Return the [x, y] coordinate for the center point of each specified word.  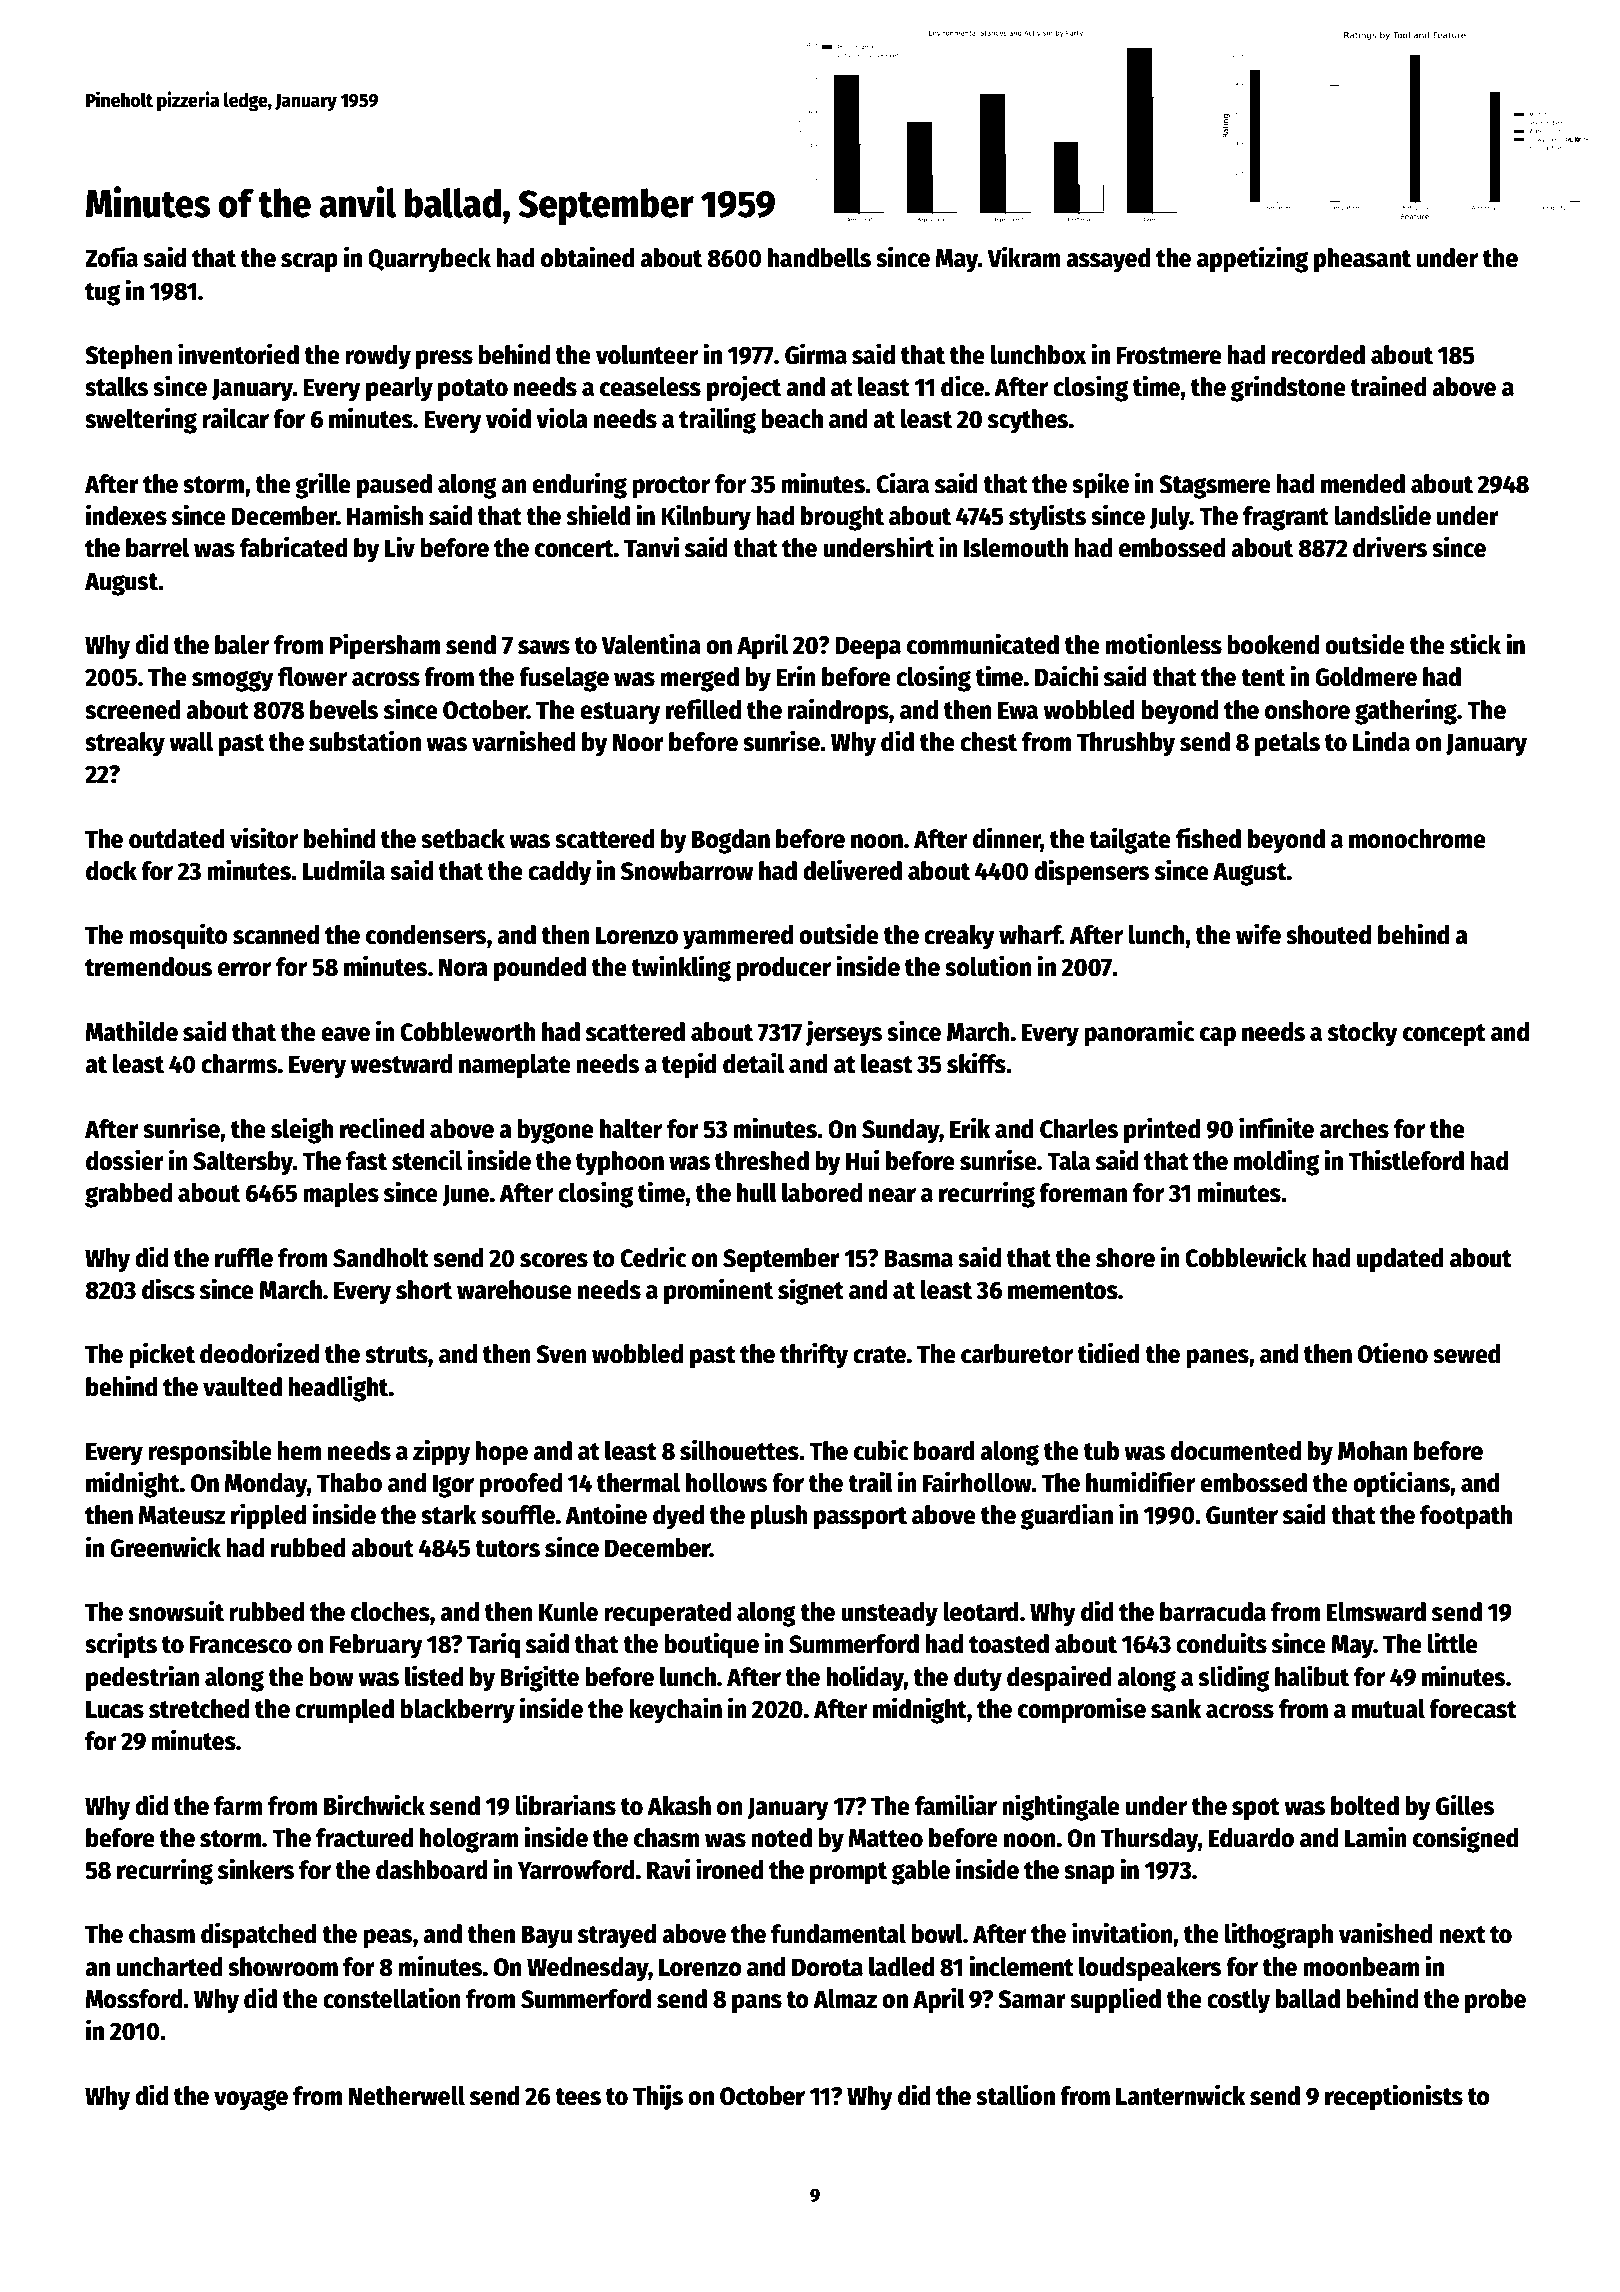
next [1462, 1935]
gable [921, 1872]
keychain [675, 1710]
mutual [1388, 1709]
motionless [1164, 644]
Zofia [111, 257]
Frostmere [1169, 355]
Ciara [902, 483]
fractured [364, 1838]
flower [312, 677]
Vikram [1024, 257]
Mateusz [182, 1515]
